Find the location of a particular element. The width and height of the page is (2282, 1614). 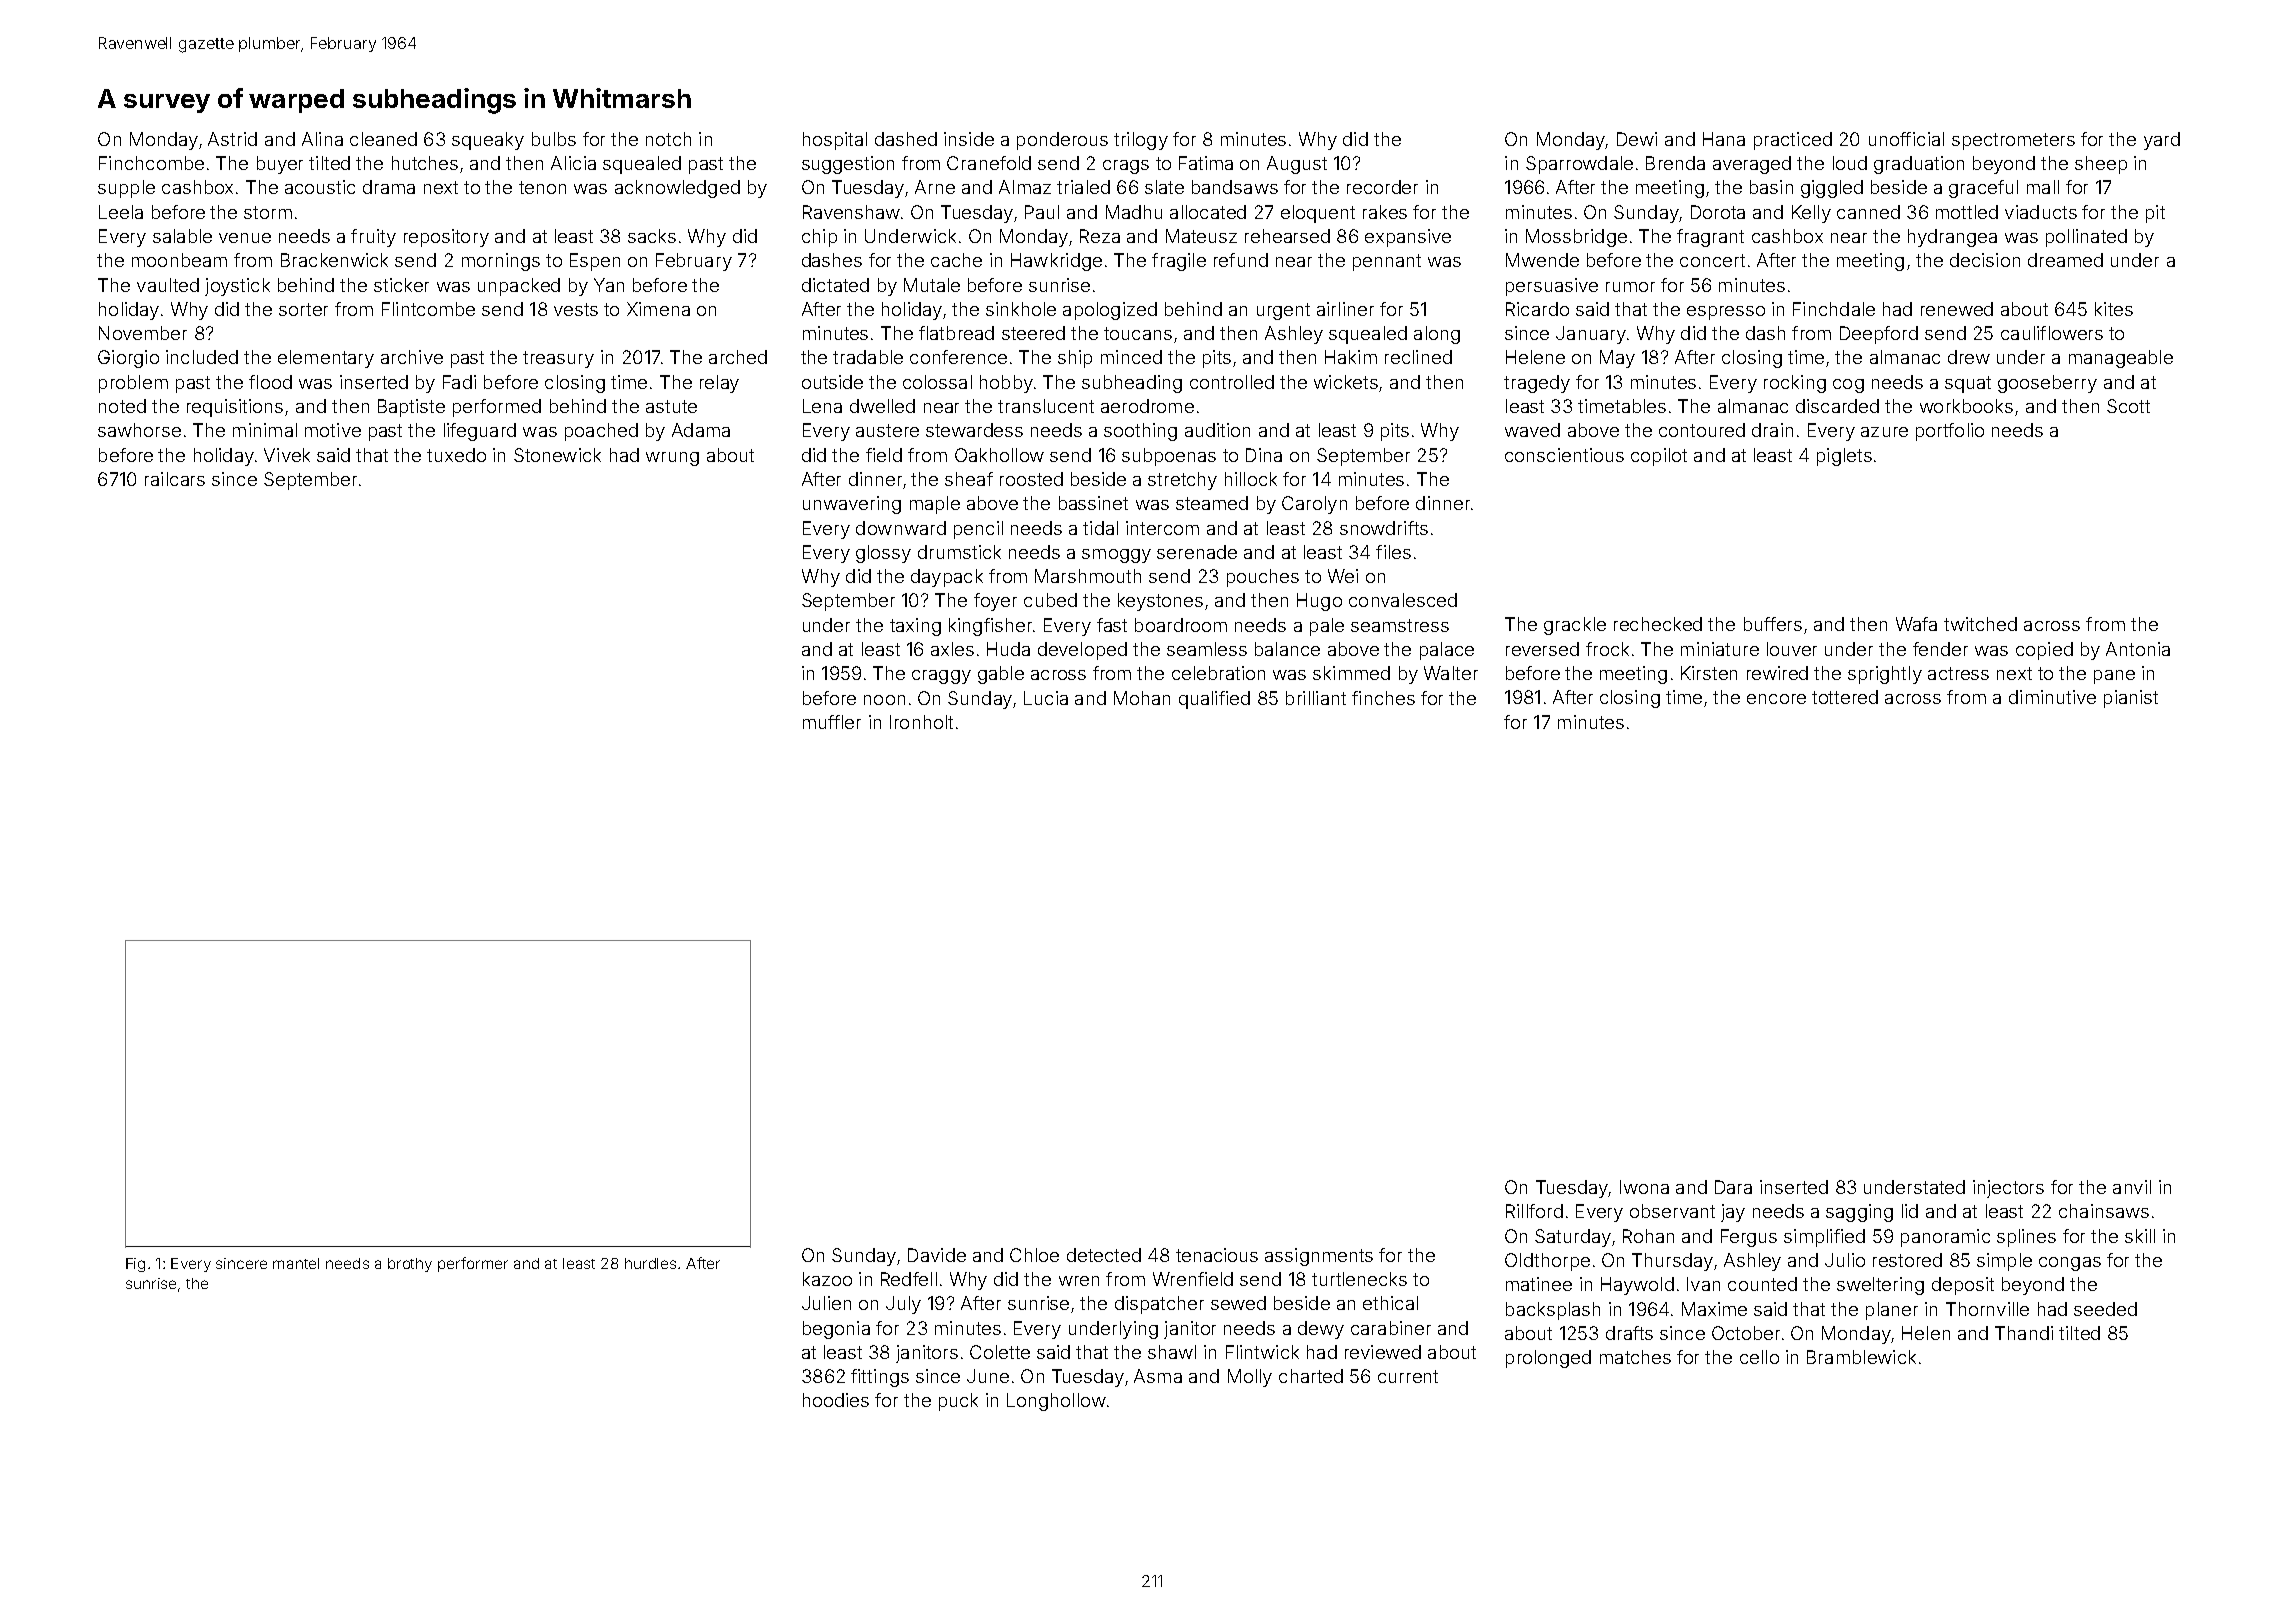

Dewi is located at coordinates (1637, 139).
